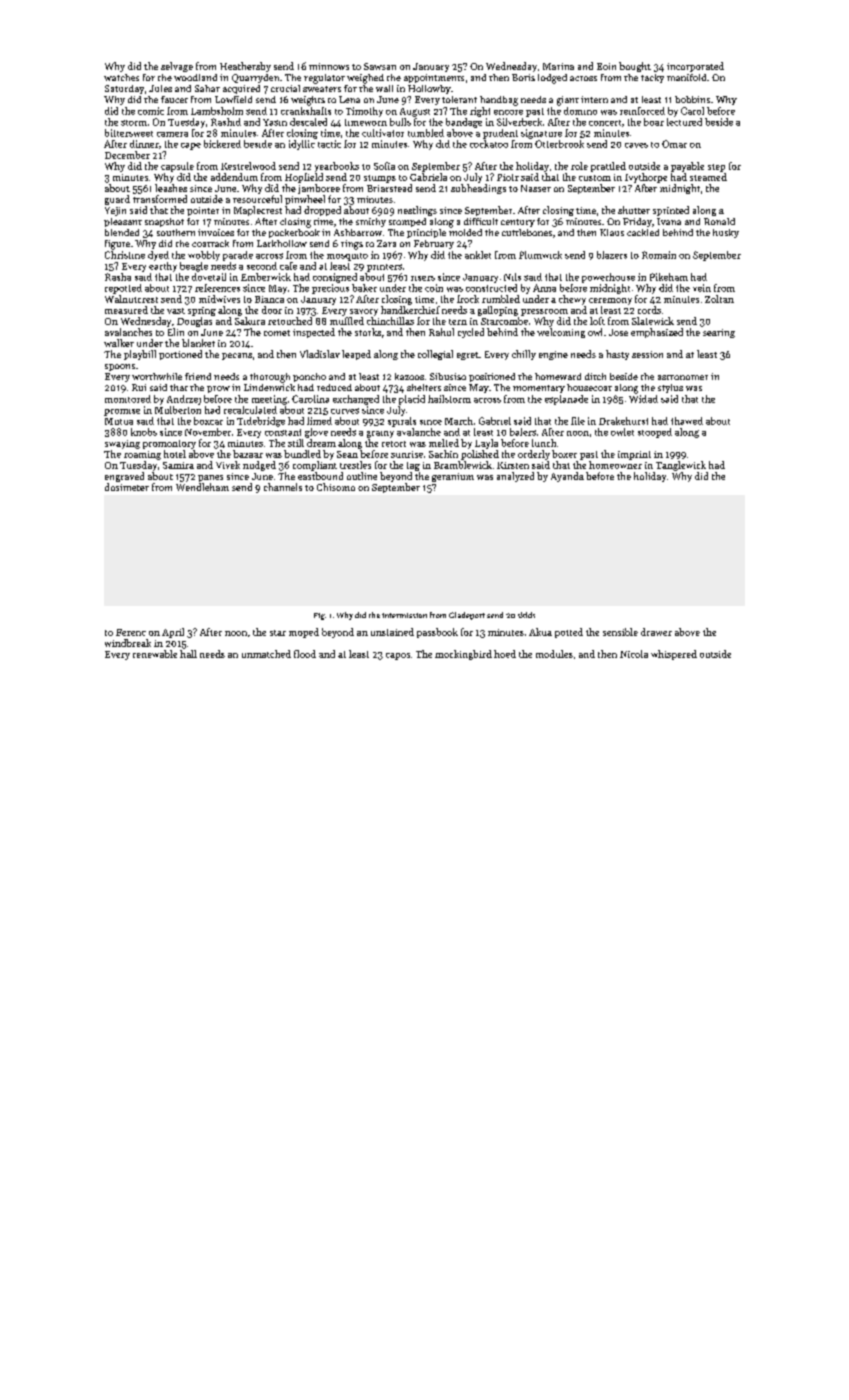 Image resolution: width=849 pixels, height=1400 pixels. What do you see at coordinates (155, 654) in the page?
I see `renewable` at bounding box center [155, 654].
